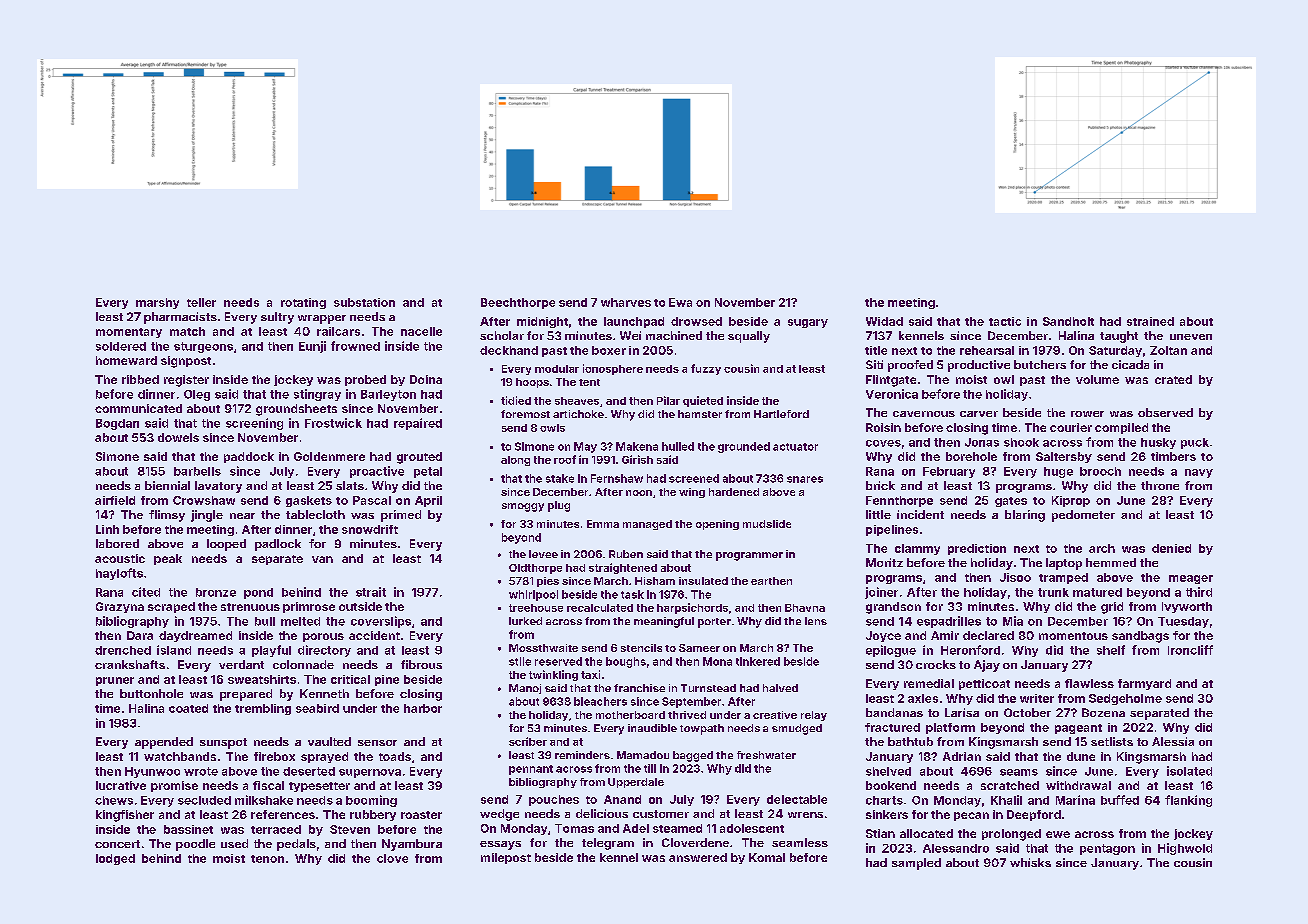 The height and width of the screenshot is (924, 1308). Describe the element at coordinates (1083, 516) in the screenshot. I see `pedometer` at that location.
